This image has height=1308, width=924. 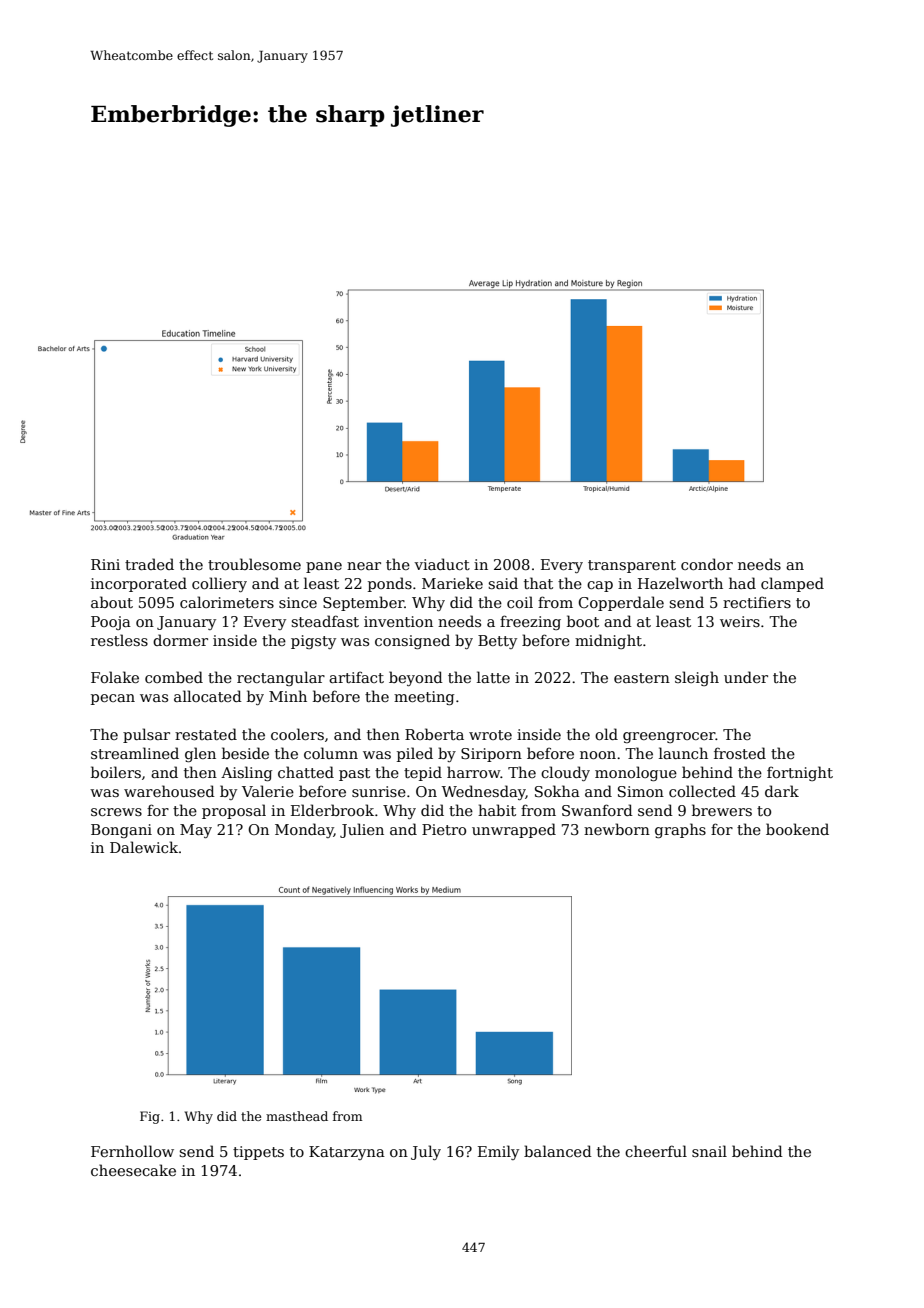 I want to click on fortnight, so click(x=800, y=773).
